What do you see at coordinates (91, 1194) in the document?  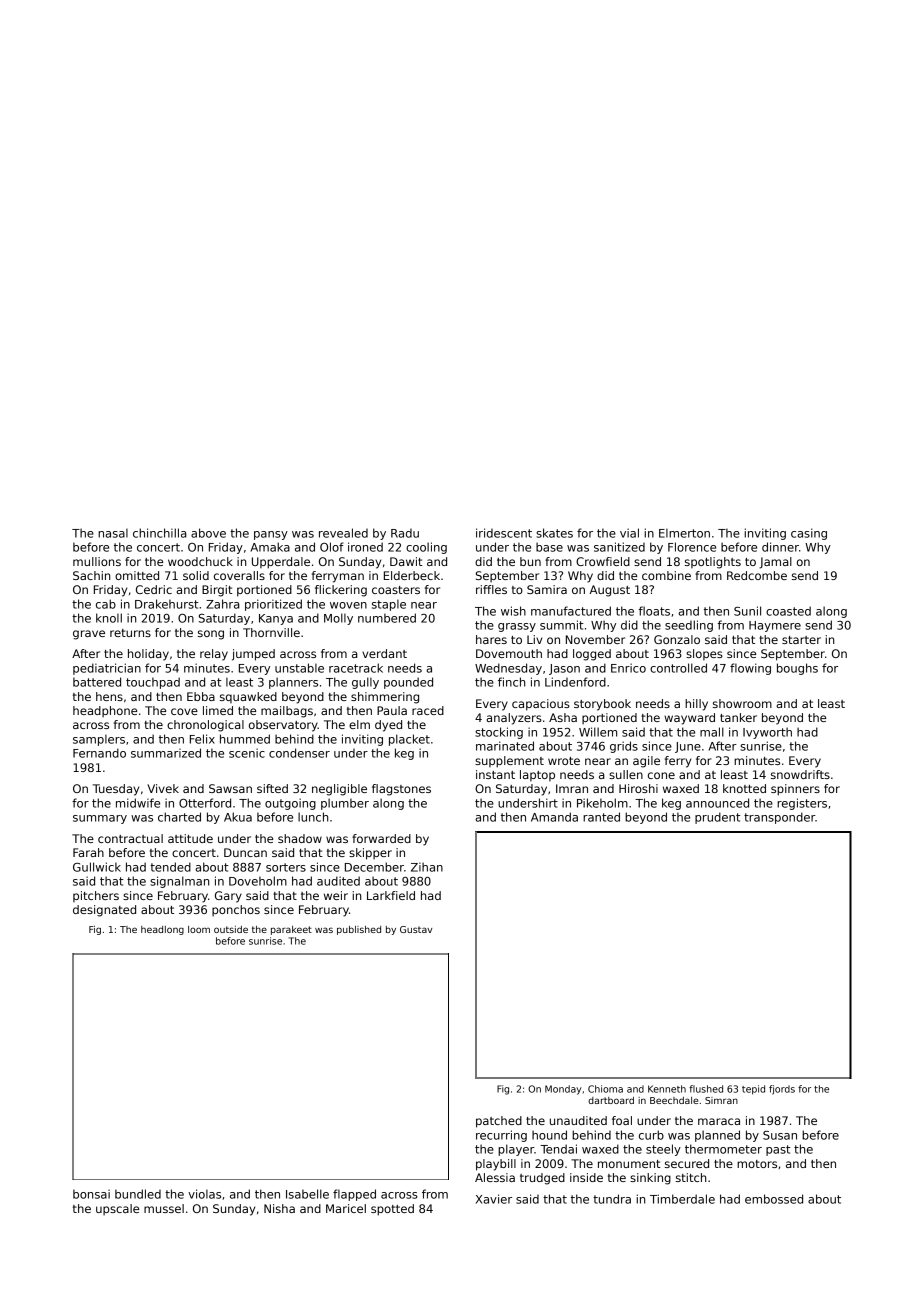 I see `bonsai` at bounding box center [91, 1194].
